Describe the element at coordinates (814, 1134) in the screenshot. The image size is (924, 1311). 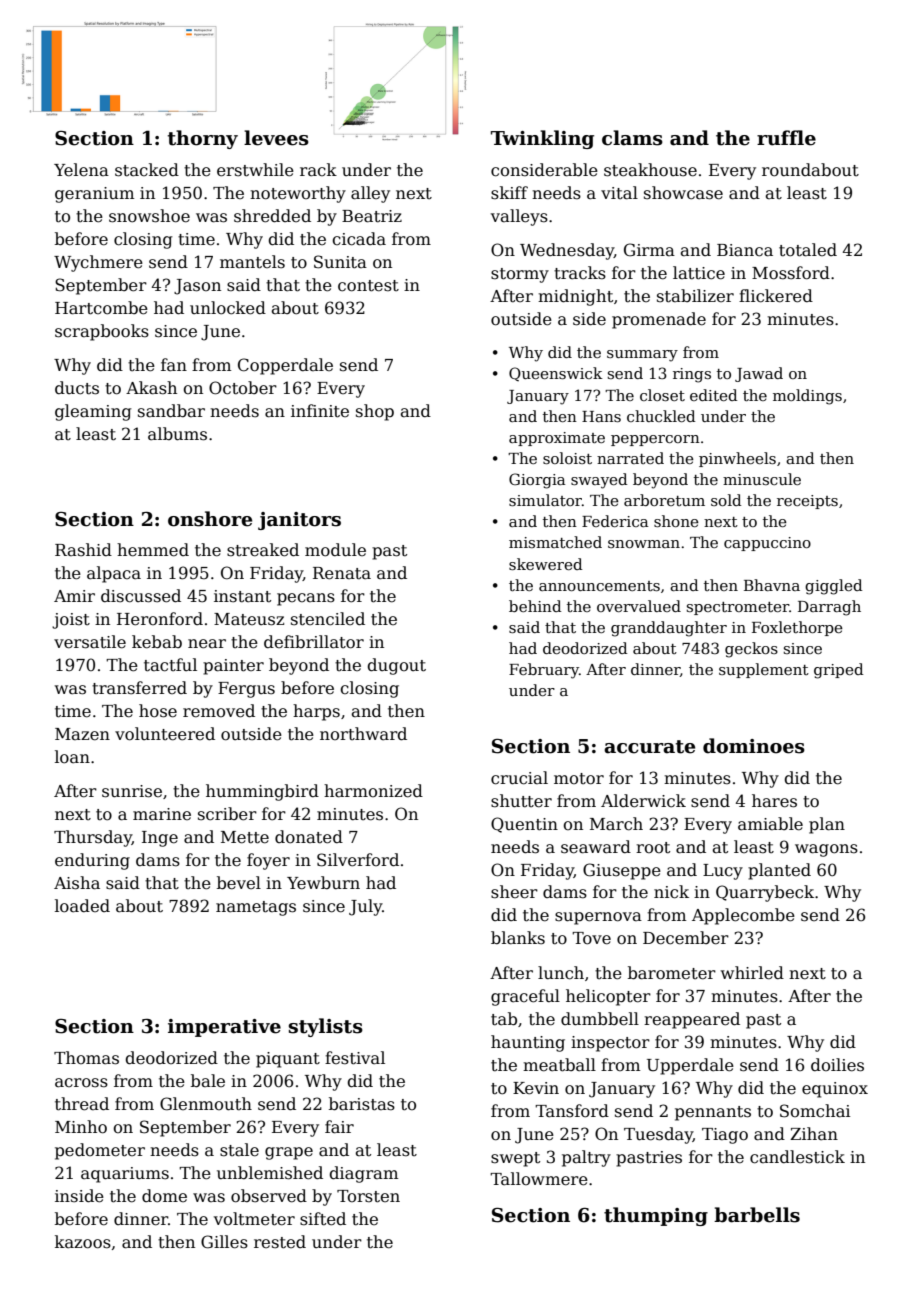
I see `Zihan` at that location.
